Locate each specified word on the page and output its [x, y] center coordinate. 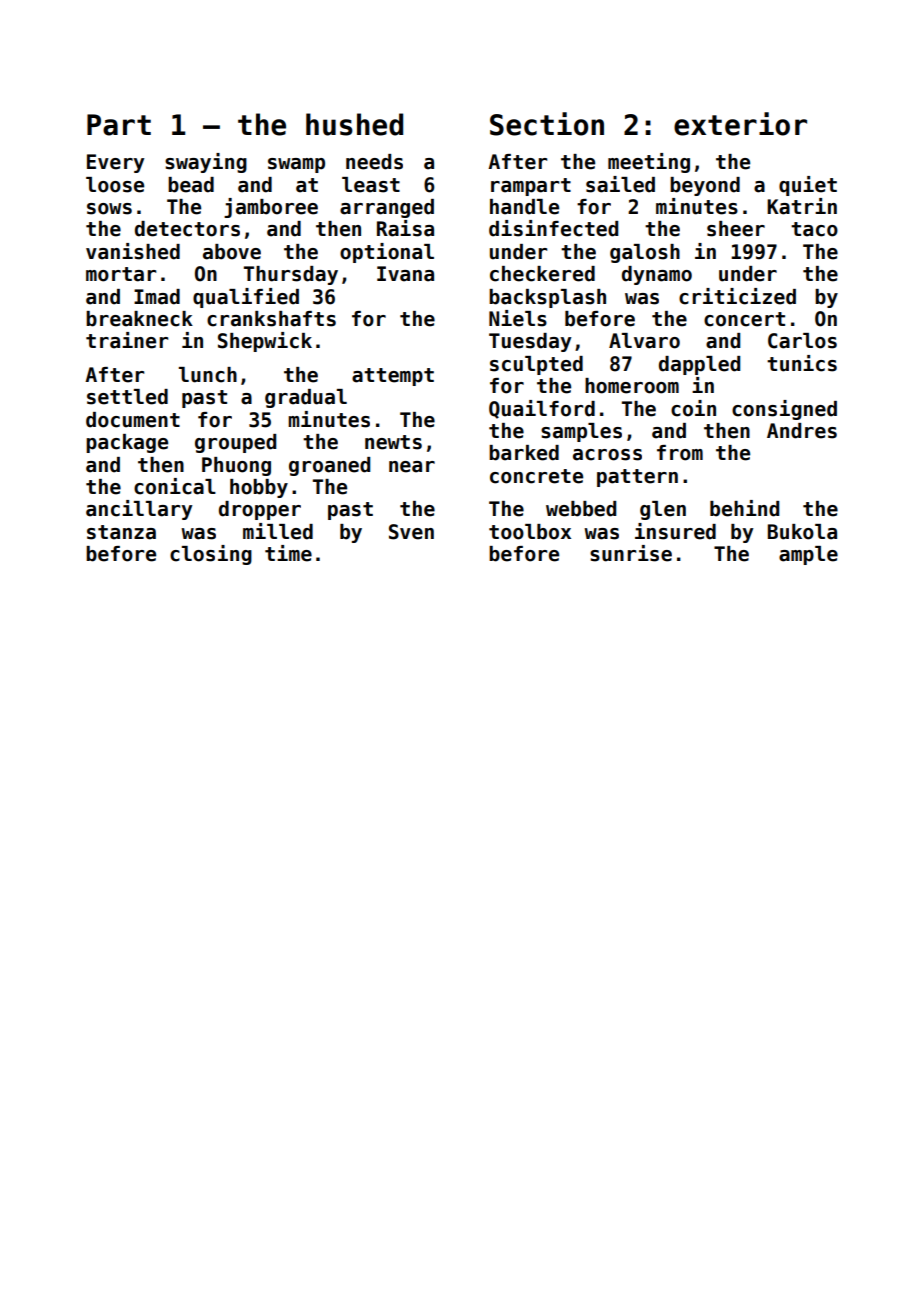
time [288, 553]
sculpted [536, 365]
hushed [354, 124]
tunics [802, 363]
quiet [808, 186]
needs [374, 162]
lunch [208, 375]
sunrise [631, 553]
